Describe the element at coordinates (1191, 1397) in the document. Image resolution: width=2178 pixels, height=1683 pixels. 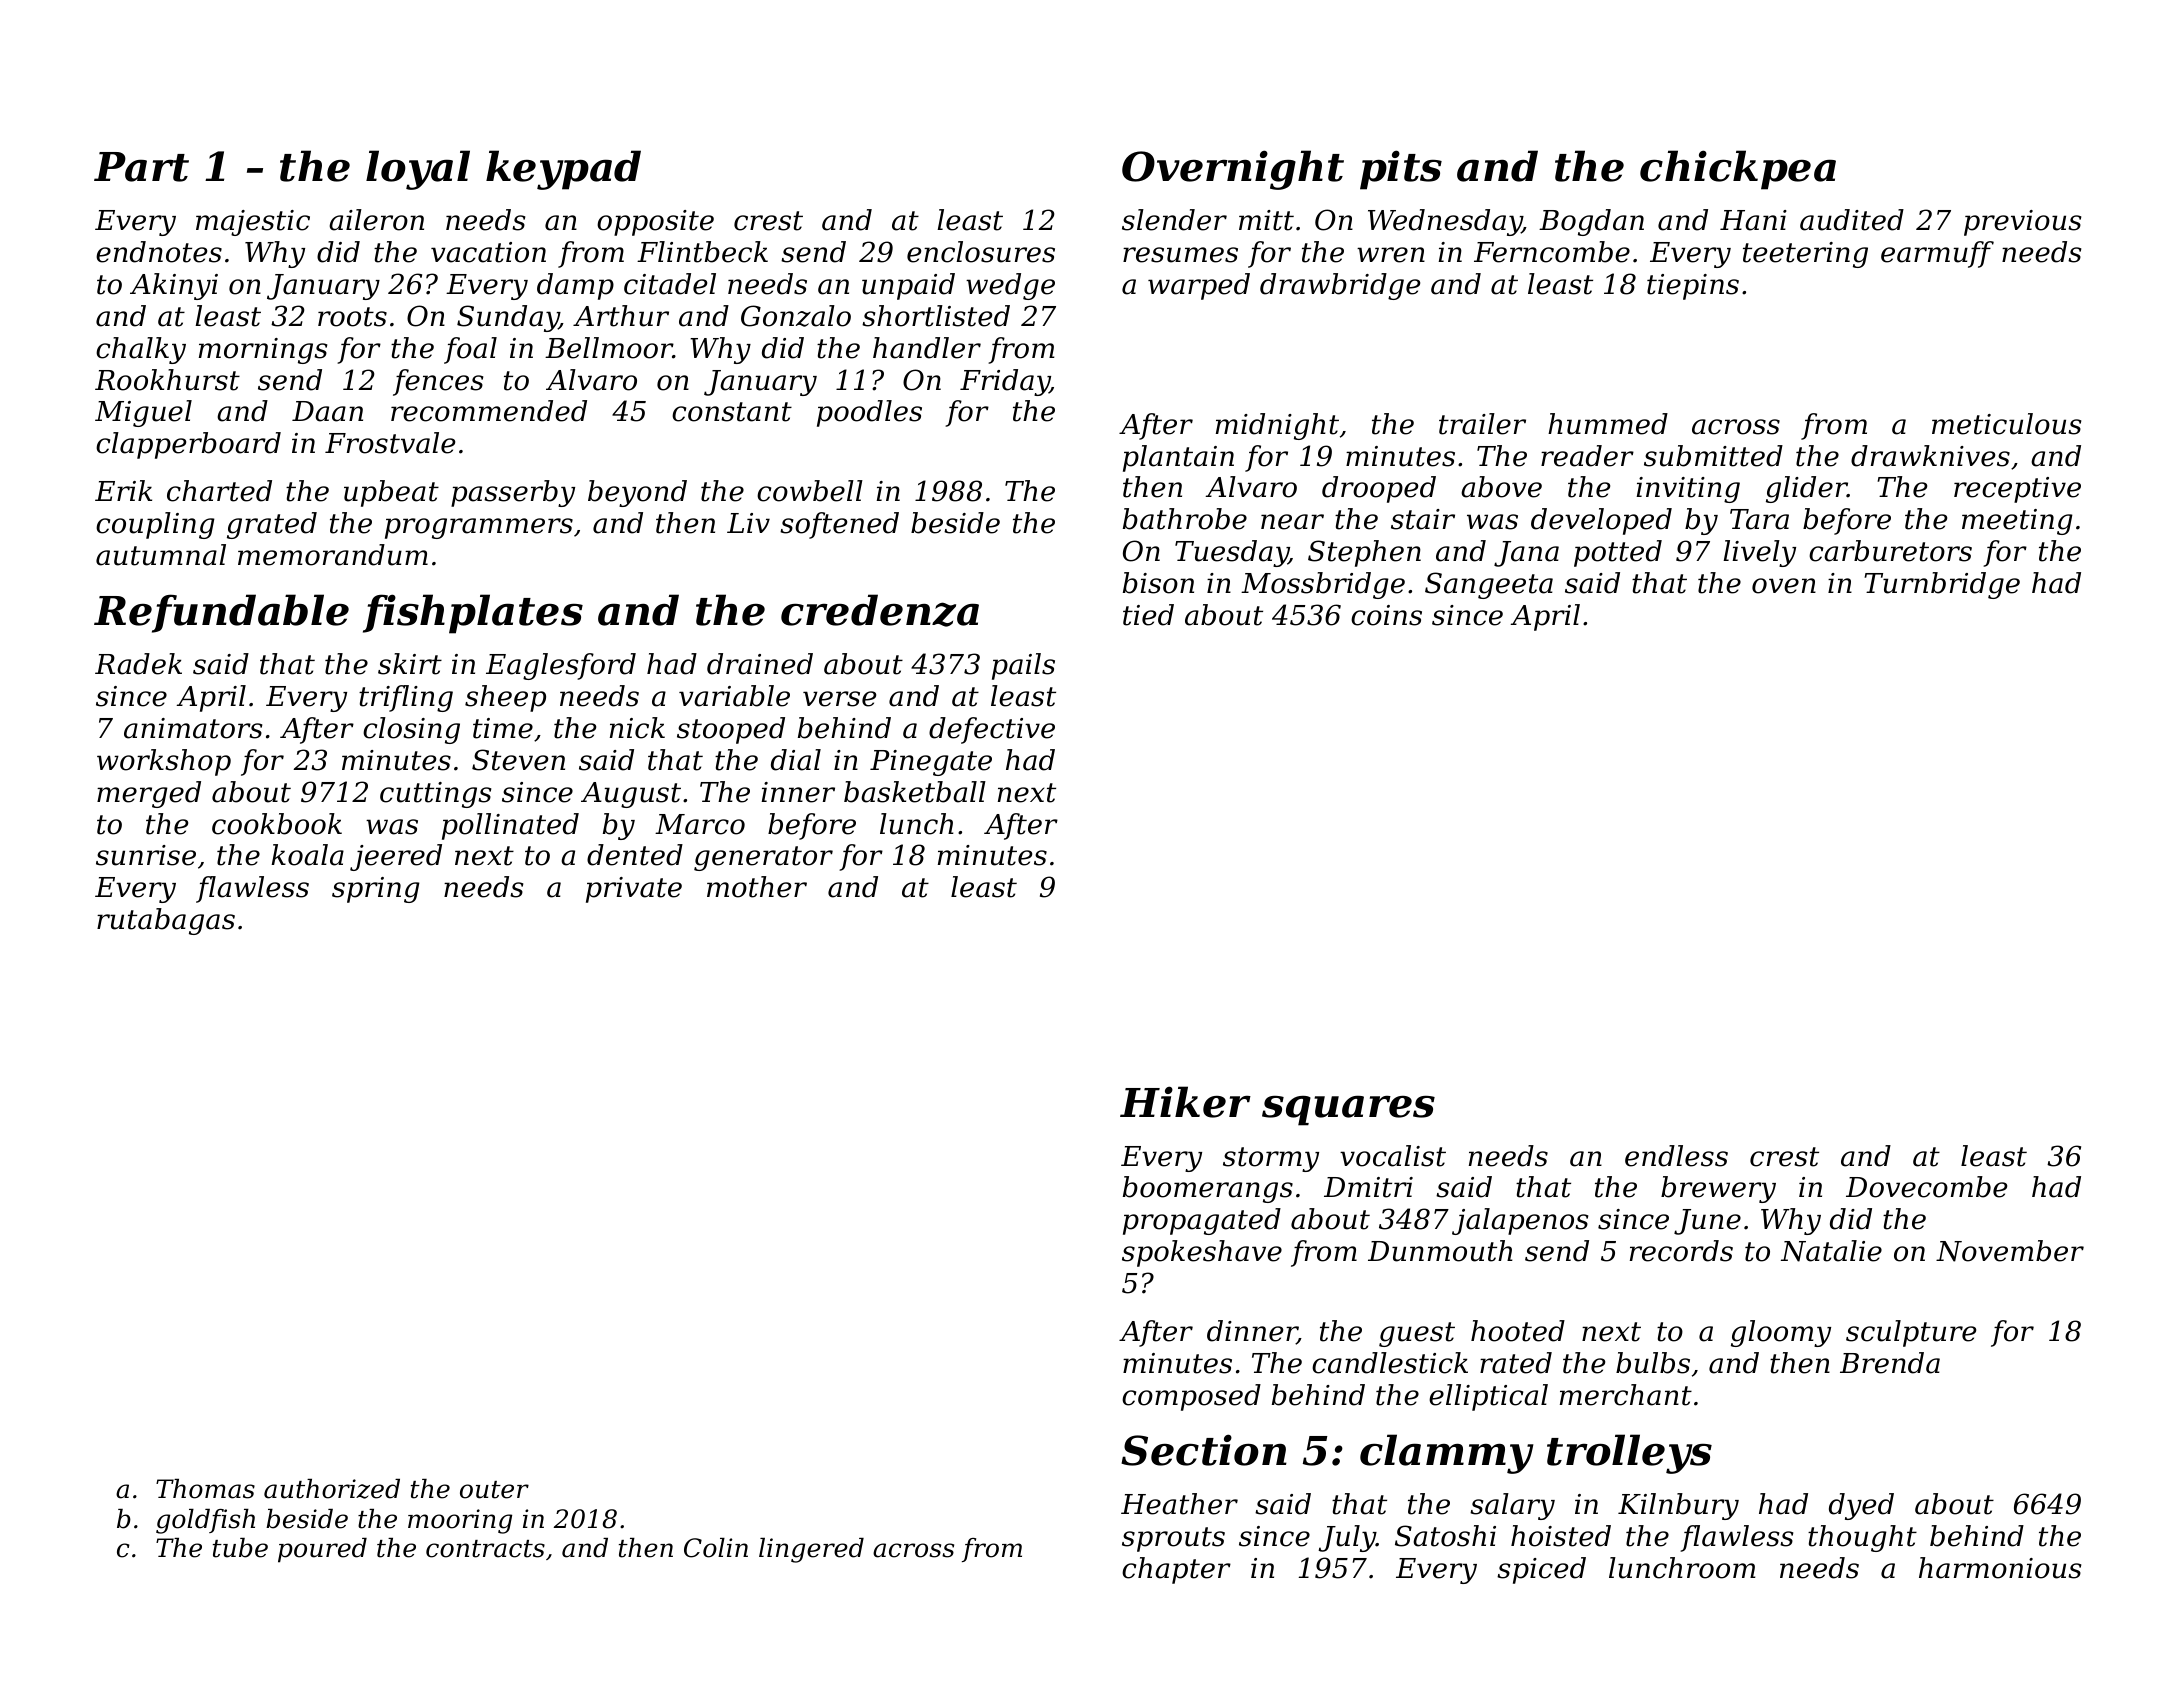
I see `composed` at that location.
